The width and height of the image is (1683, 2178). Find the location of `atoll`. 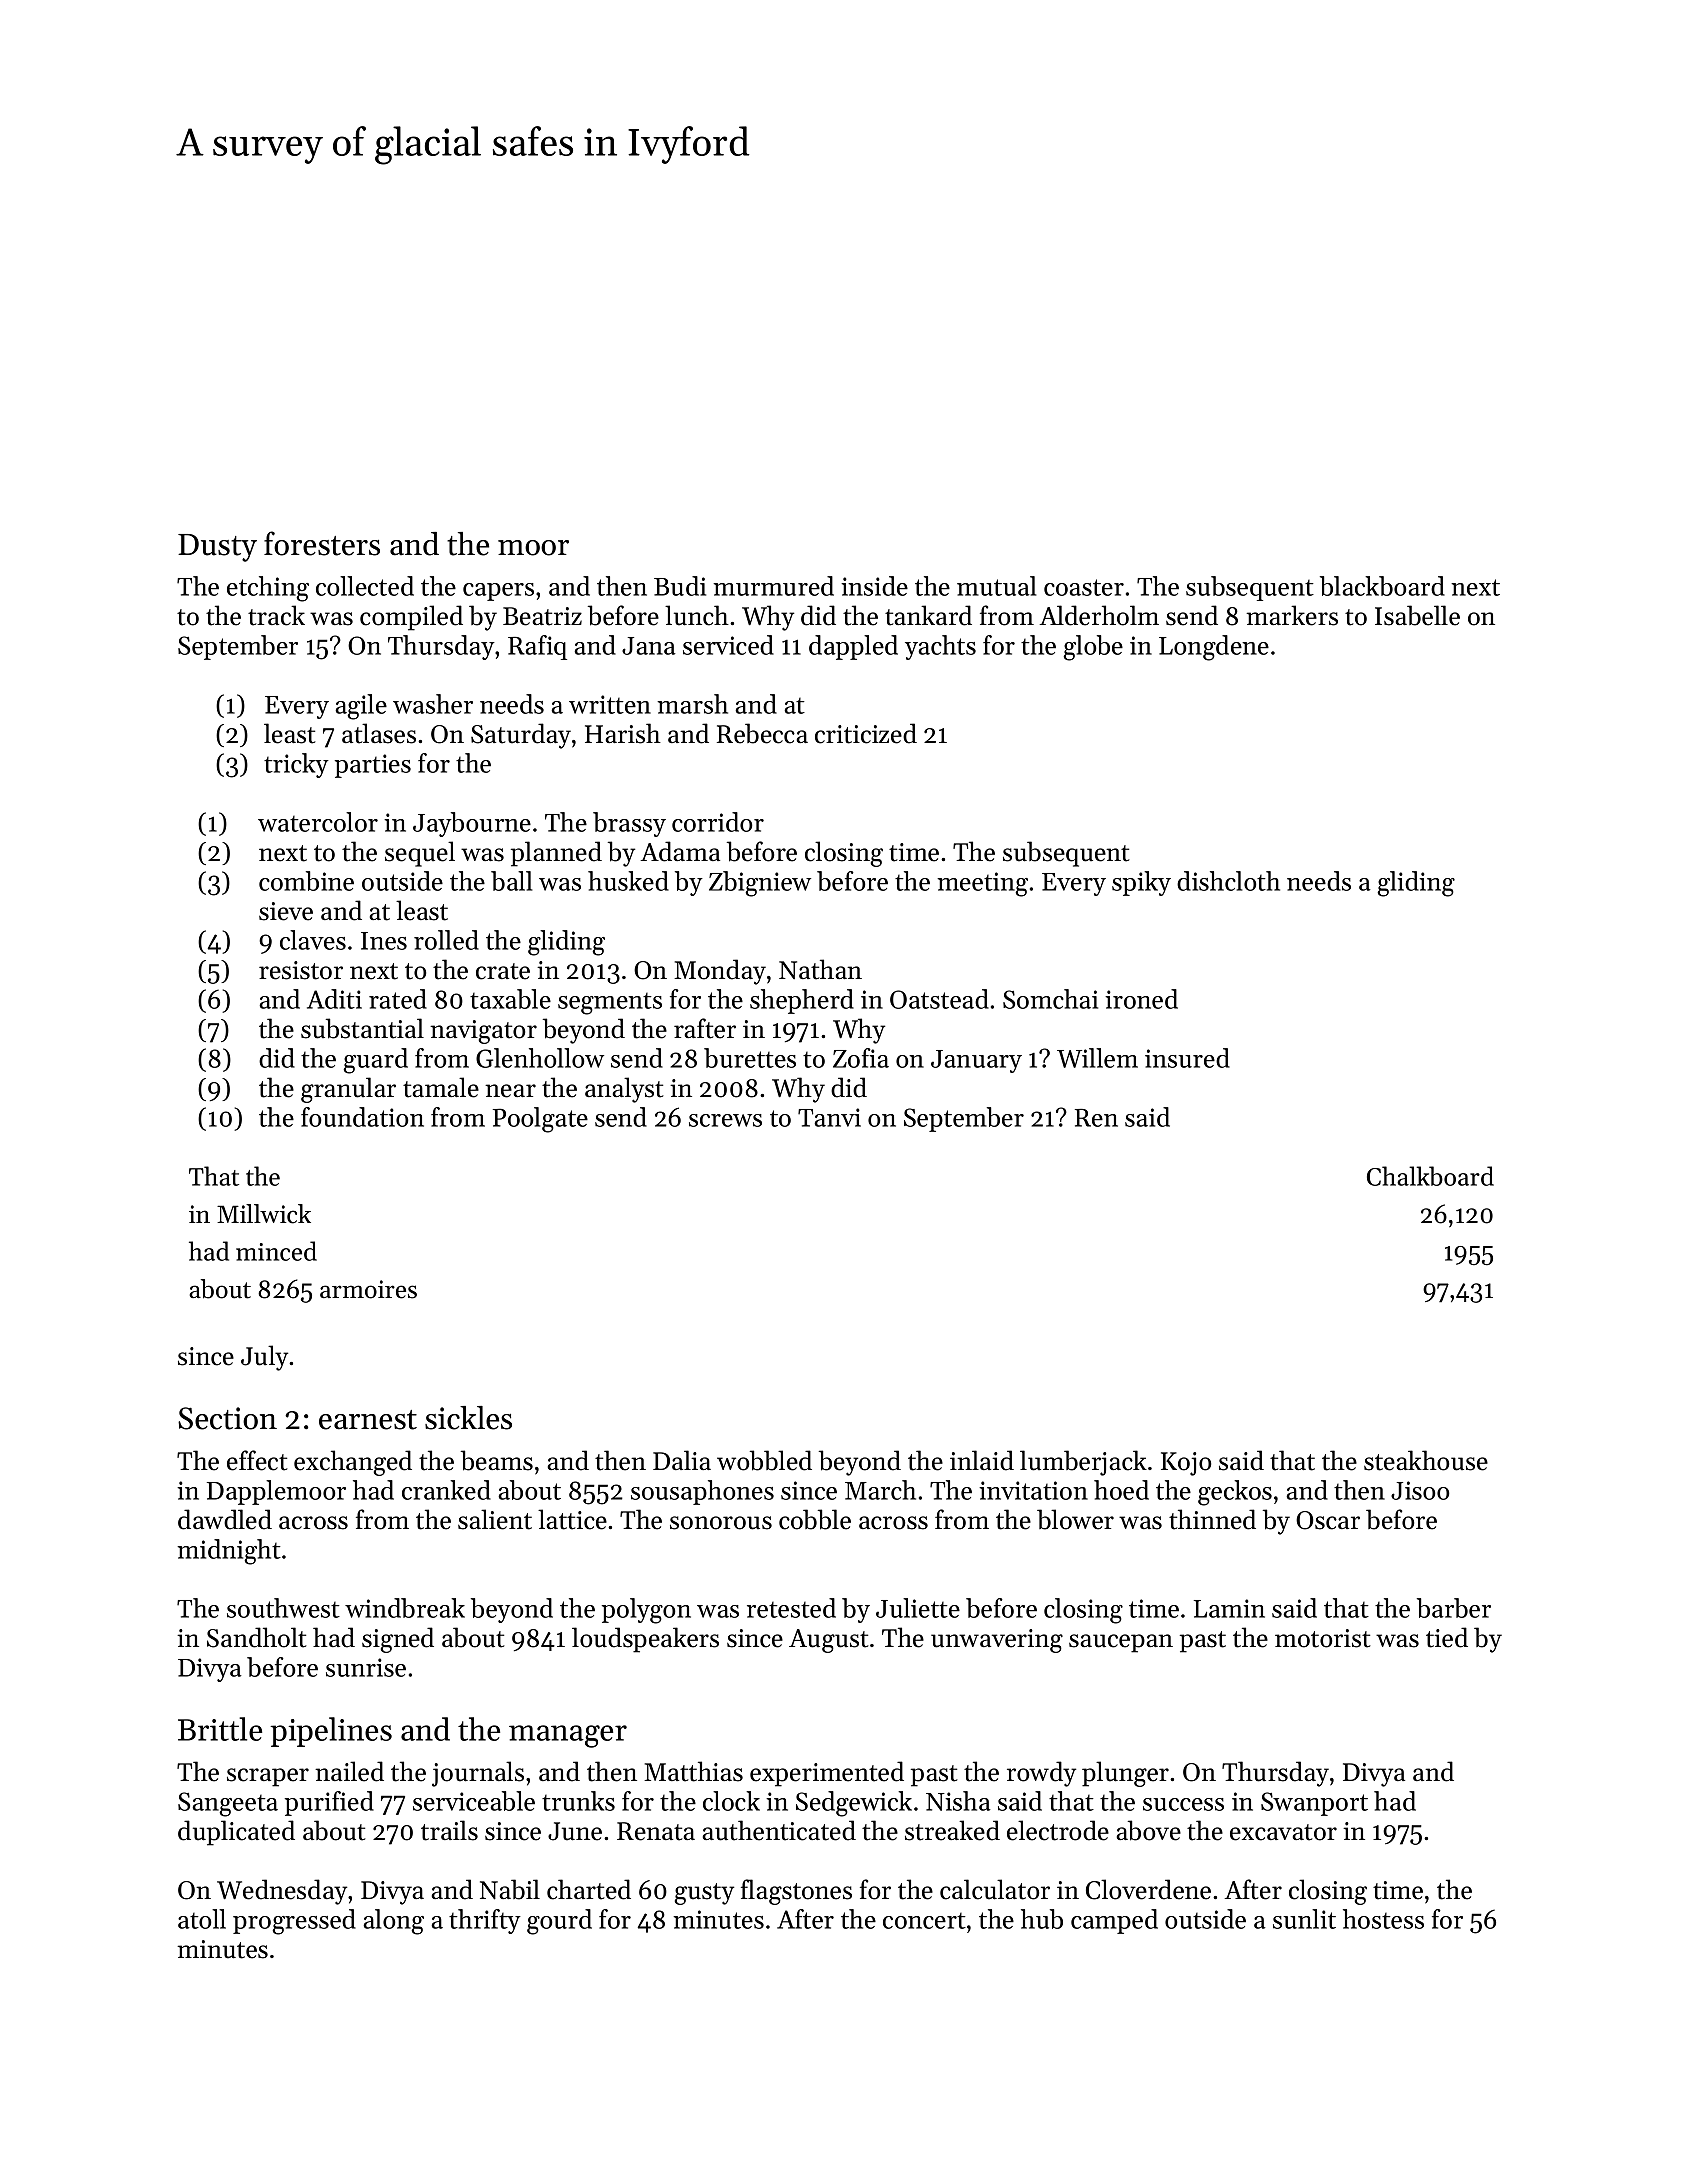

atoll is located at coordinates (202, 1919).
